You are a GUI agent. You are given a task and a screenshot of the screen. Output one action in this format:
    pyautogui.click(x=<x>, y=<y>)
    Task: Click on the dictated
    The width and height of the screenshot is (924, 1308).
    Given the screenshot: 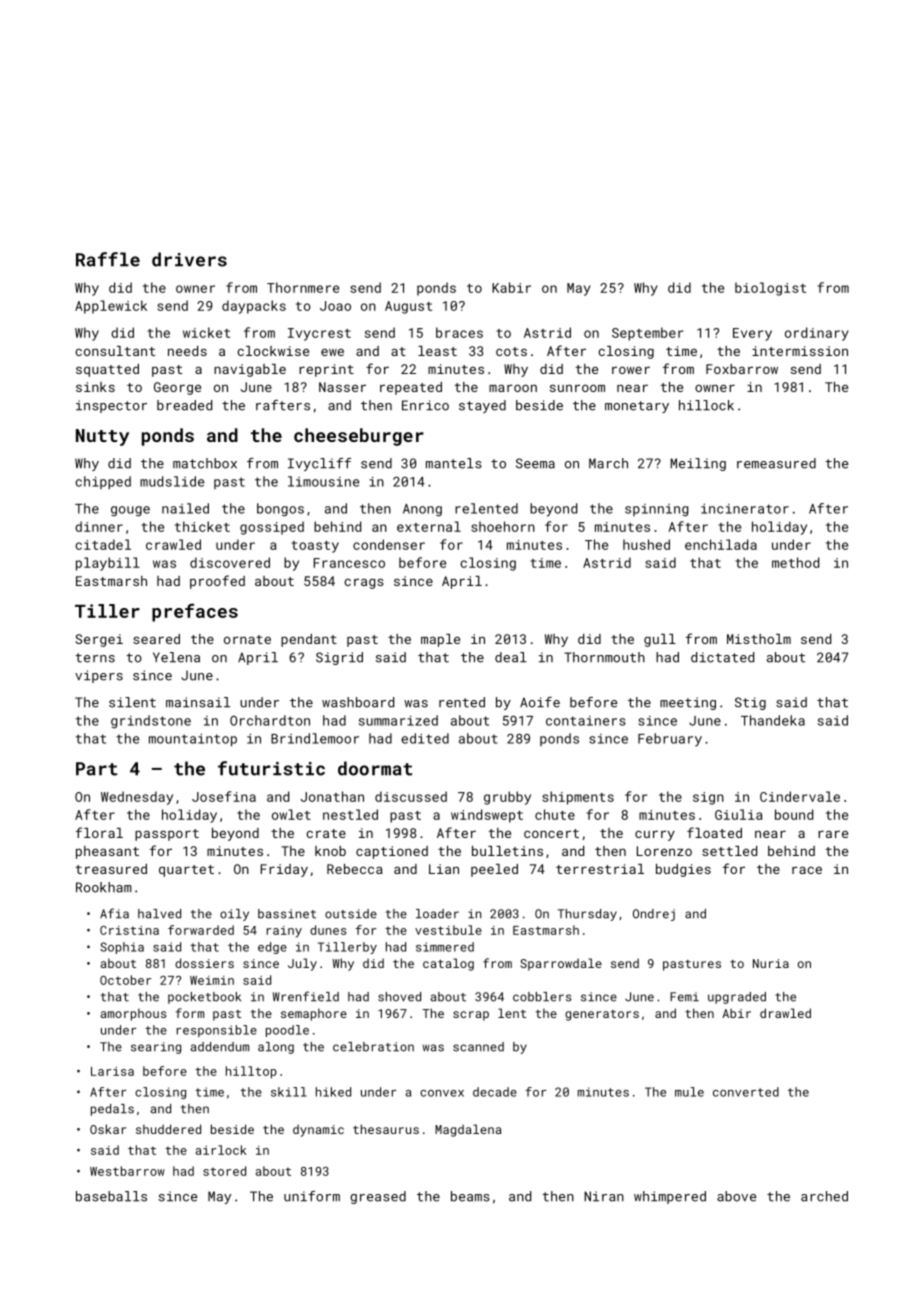 What is the action you would take?
    pyautogui.click(x=722, y=657)
